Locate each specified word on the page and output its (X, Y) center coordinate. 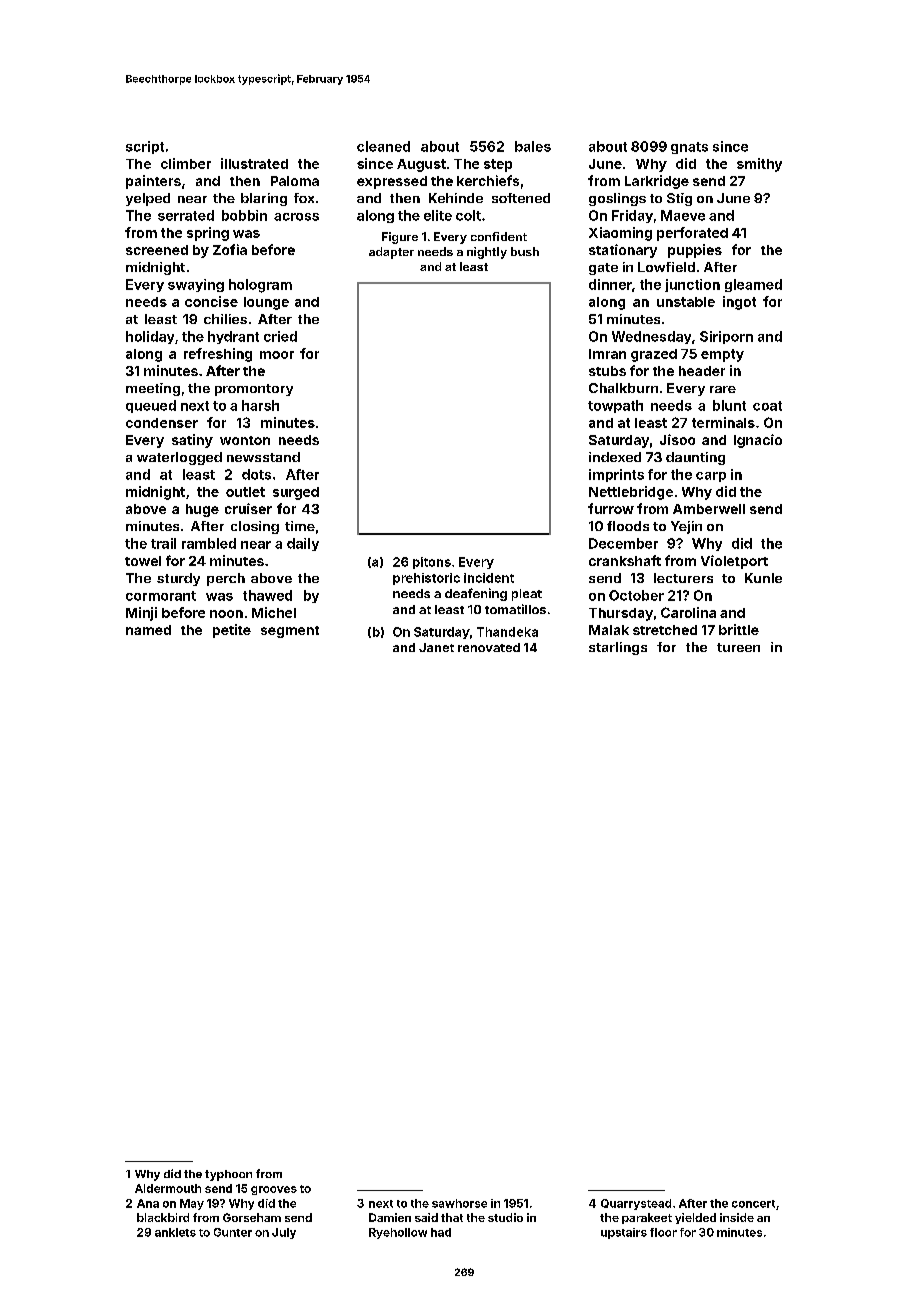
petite (232, 631)
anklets (175, 1232)
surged (296, 493)
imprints (616, 475)
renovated (489, 647)
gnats (689, 148)
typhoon (228, 1175)
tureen (738, 647)
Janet (436, 647)
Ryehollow (398, 1233)
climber (186, 163)
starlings (618, 648)
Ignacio (758, 441)
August (421, 165)
